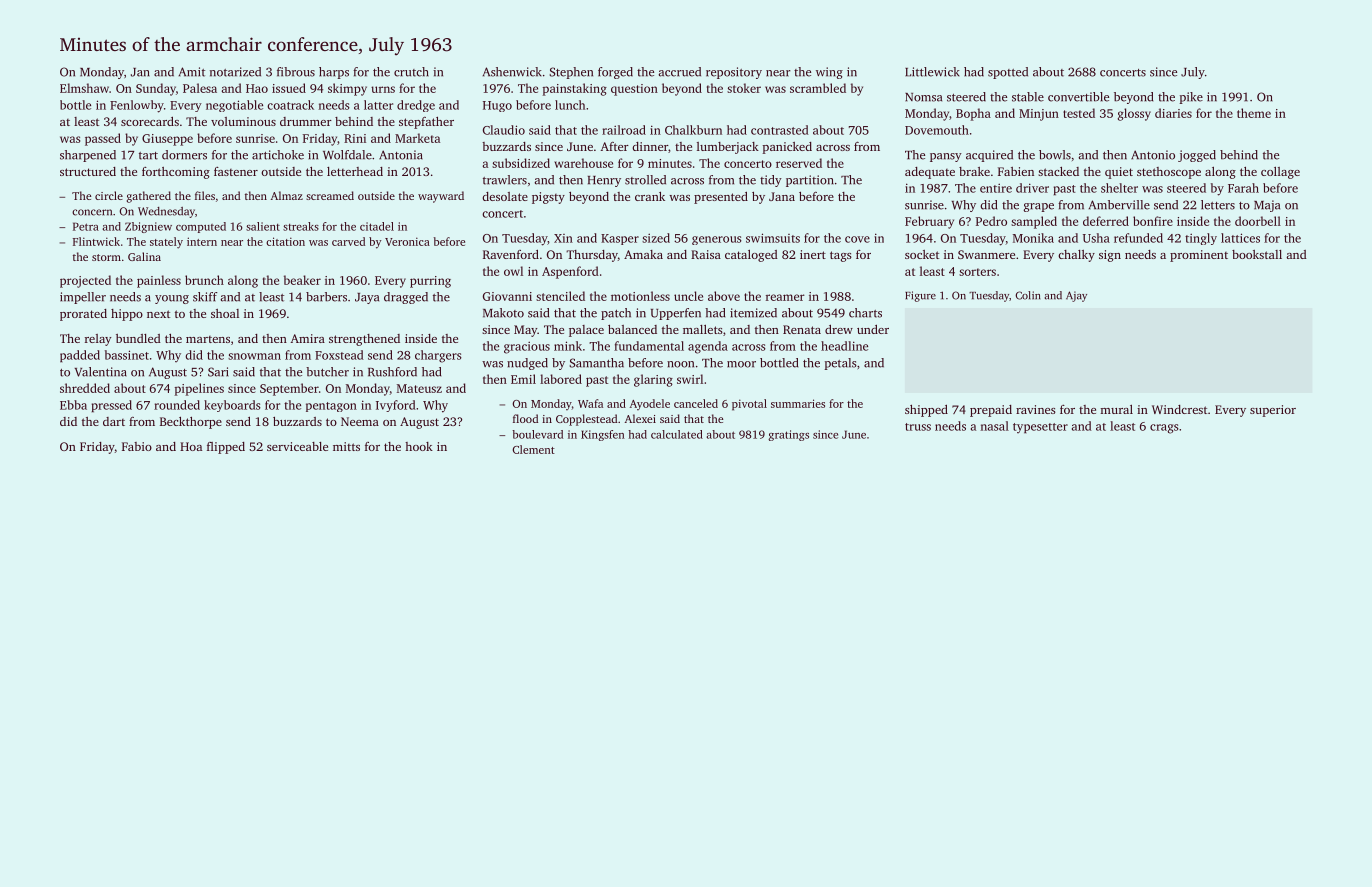  What do you see at coordinates (1016, 171) in the document?
I see `Fabien` at bounding box center [1016, 171].
